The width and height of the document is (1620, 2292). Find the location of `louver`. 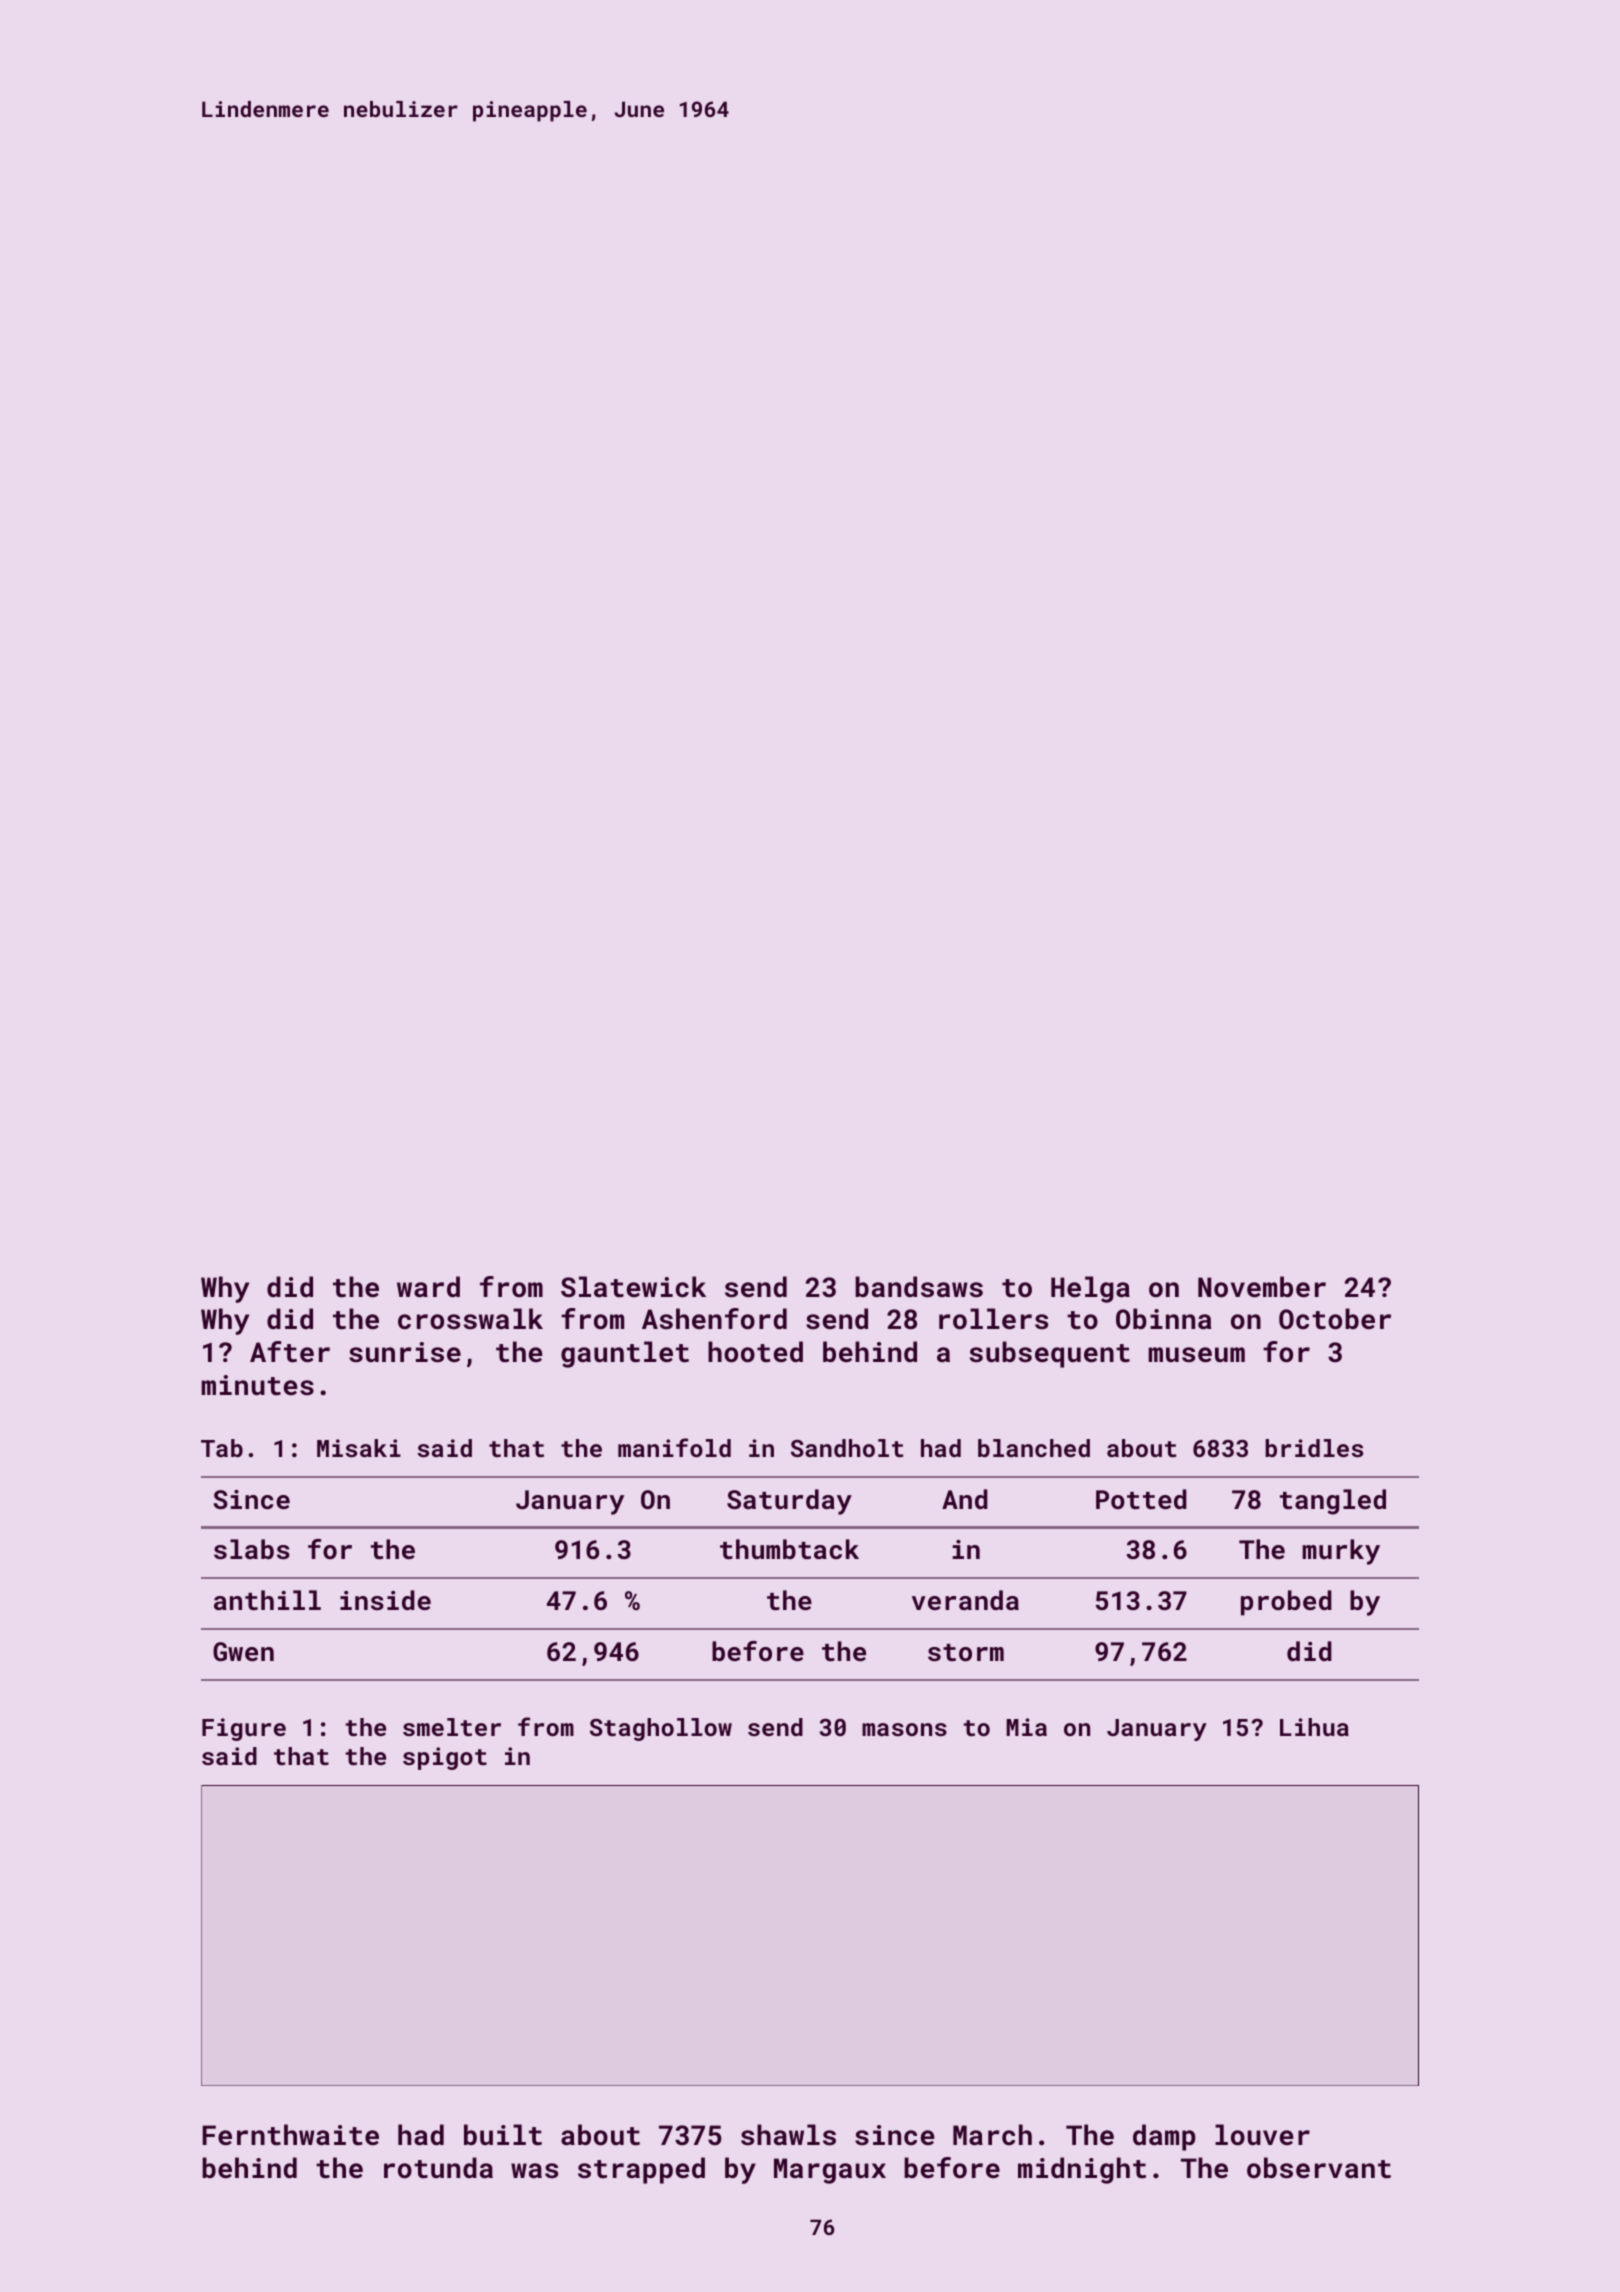

louver is located at coordinates (1262, 2135).
